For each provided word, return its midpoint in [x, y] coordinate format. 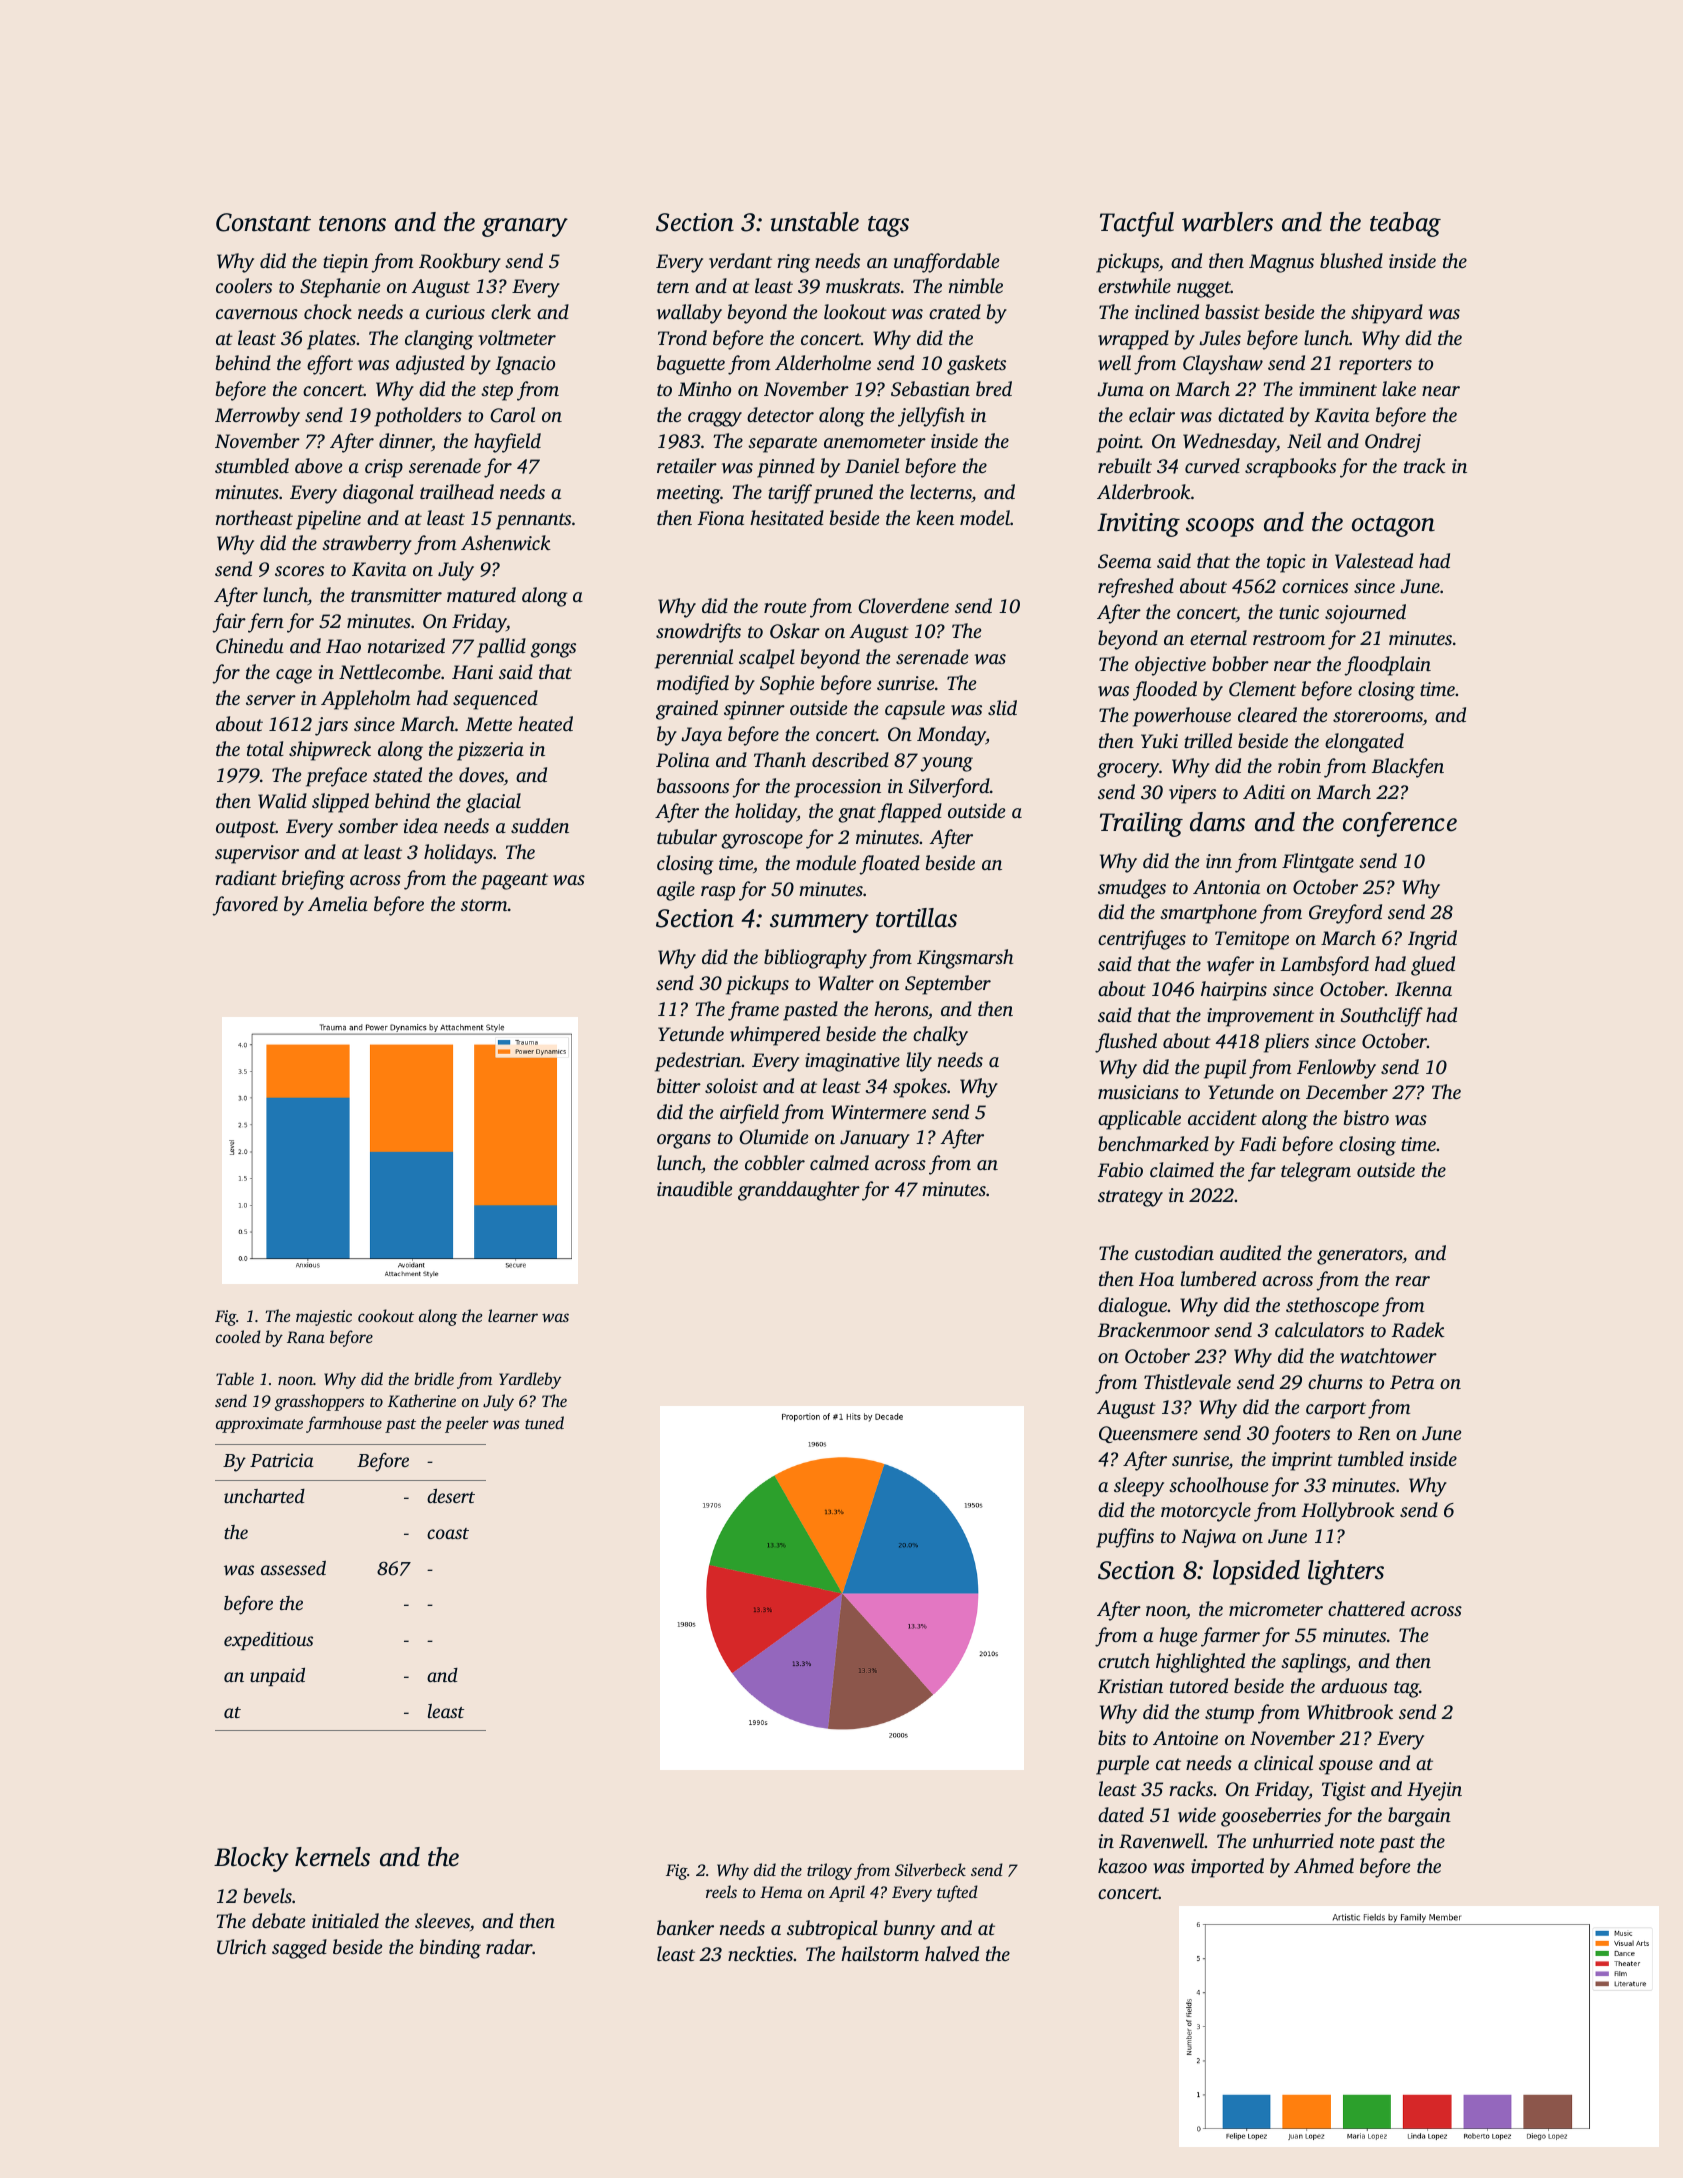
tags [888, 226]
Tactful [1137, 224]
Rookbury [460, 263]
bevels [268, 1896]
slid [1002, 707]
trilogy [829, 1871]
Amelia [338, 903]
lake [1399, 388]
